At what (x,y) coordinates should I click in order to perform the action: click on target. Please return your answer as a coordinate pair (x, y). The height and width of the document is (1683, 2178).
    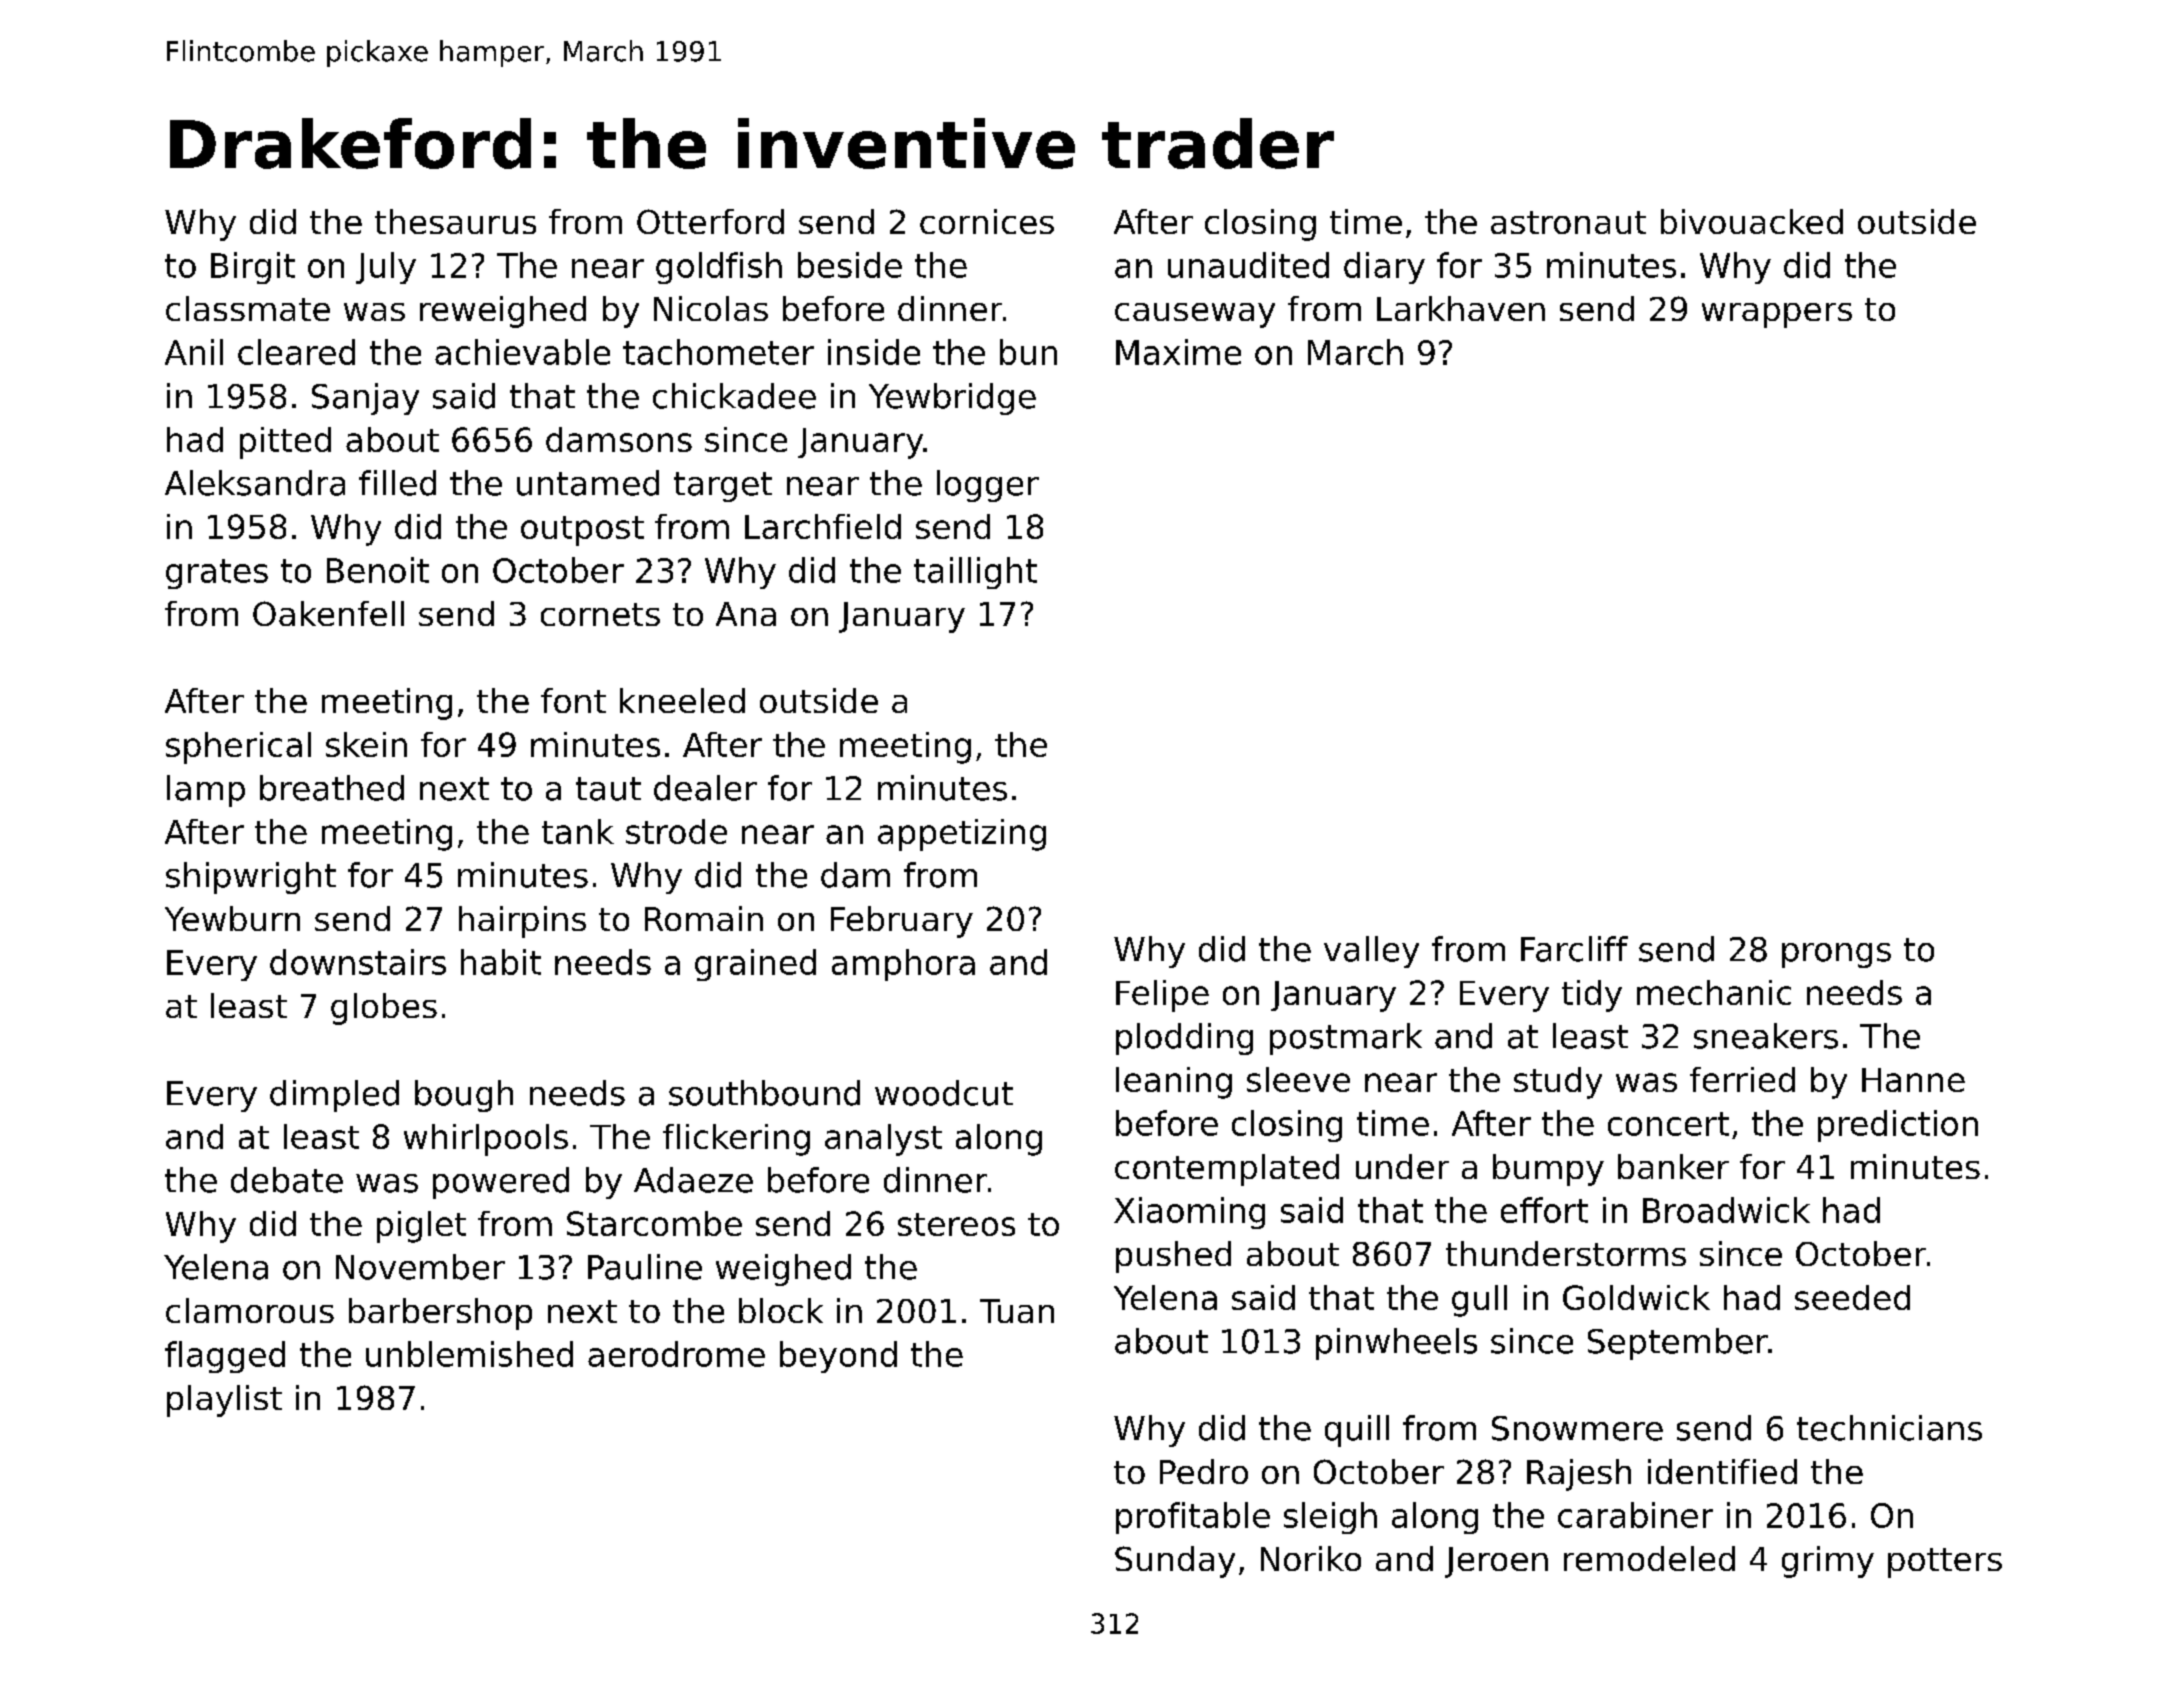
    Looking at the image, I should click on (723, 487).
